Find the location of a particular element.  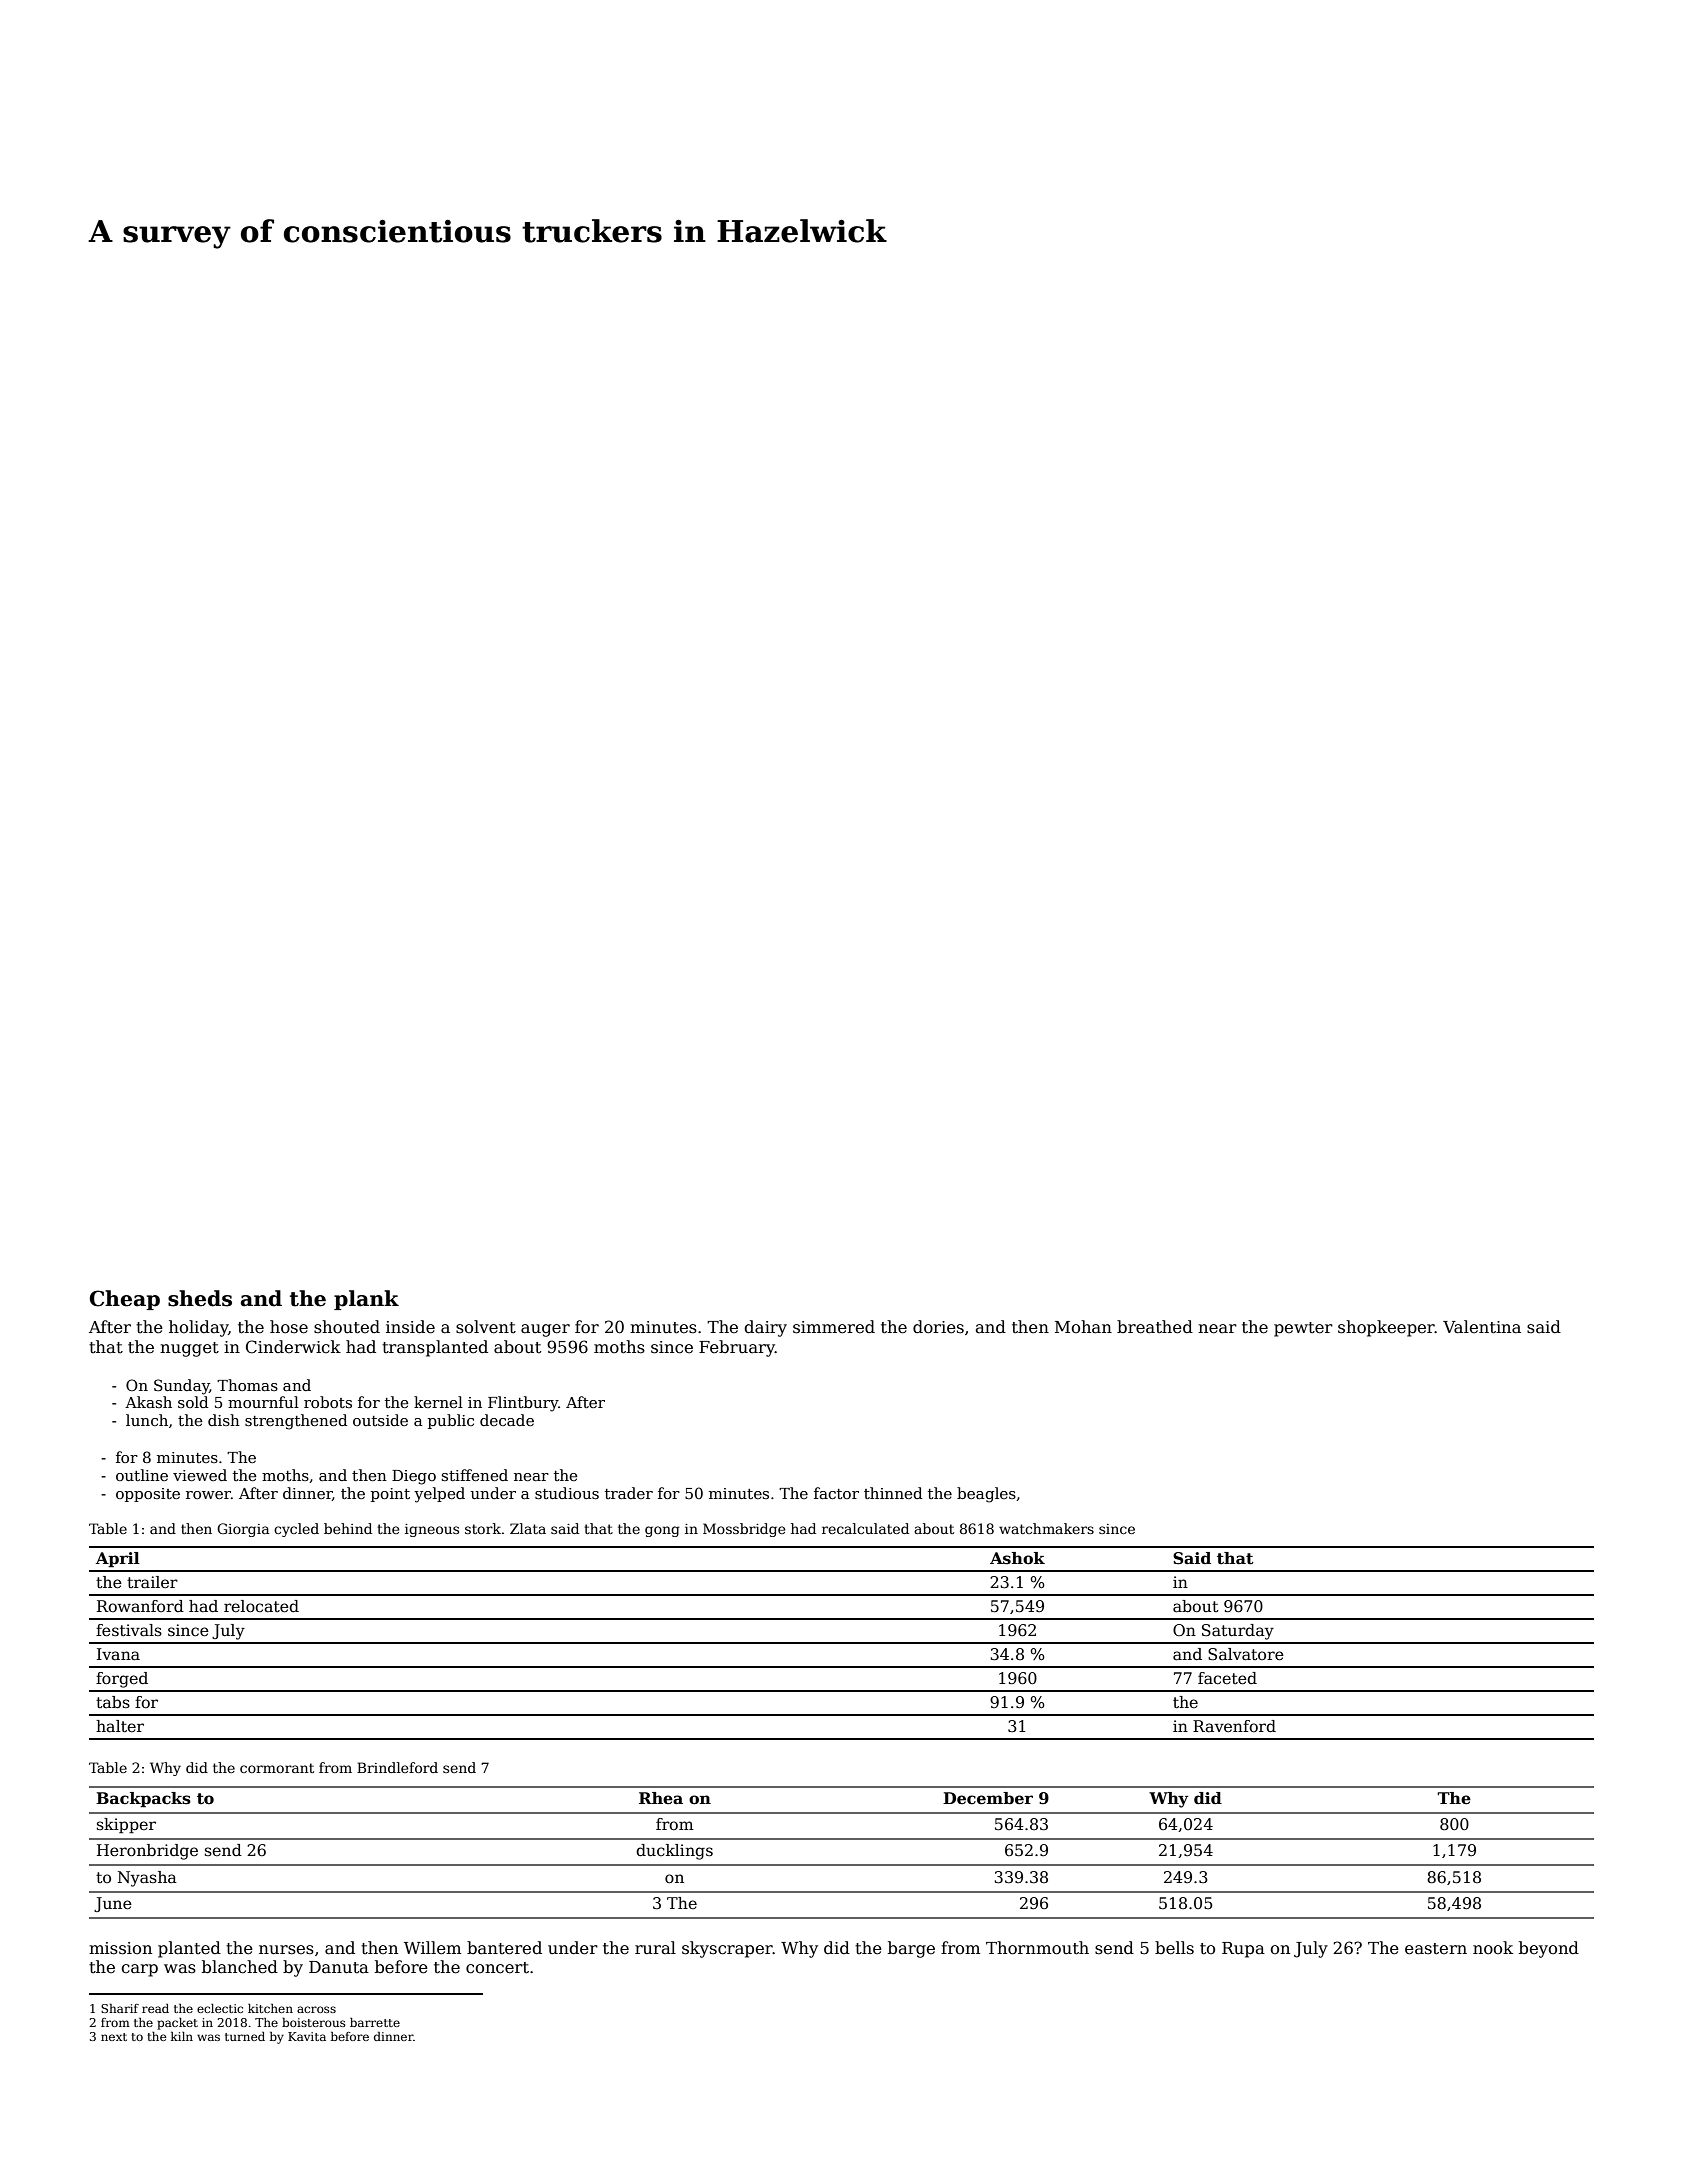

Rowanford is located at coordinates (140, 1606).
